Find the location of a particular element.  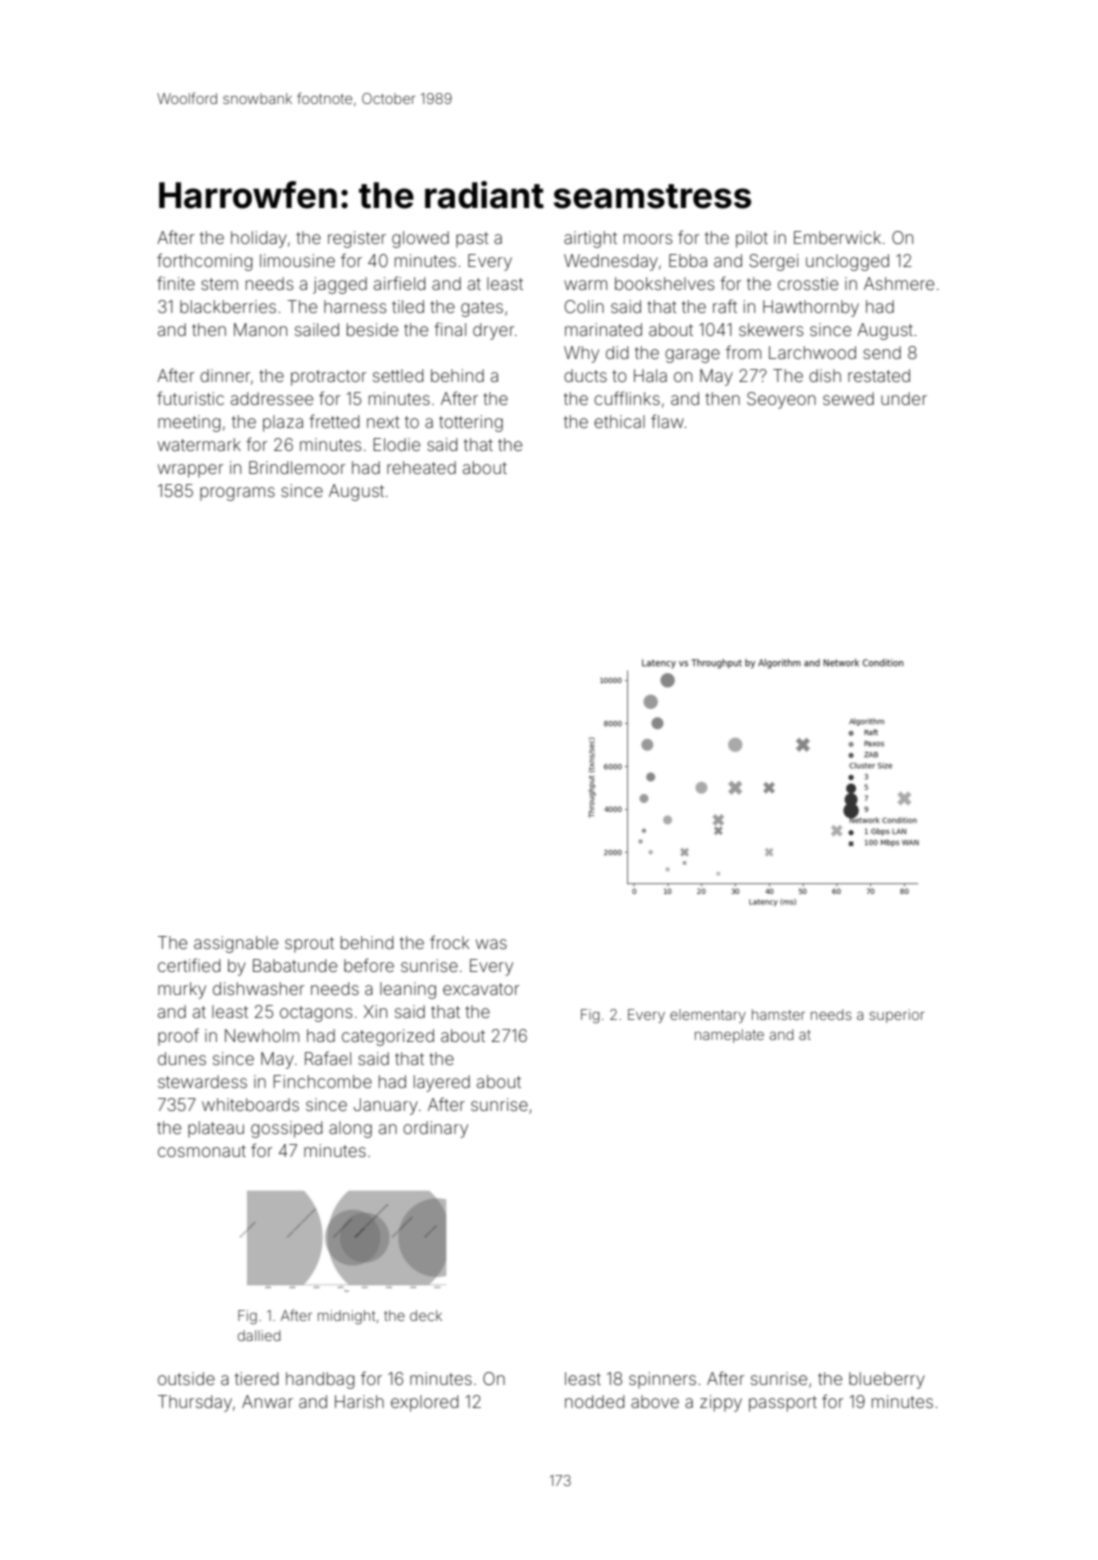

gossiped is located at coordinates (287, 1129).
